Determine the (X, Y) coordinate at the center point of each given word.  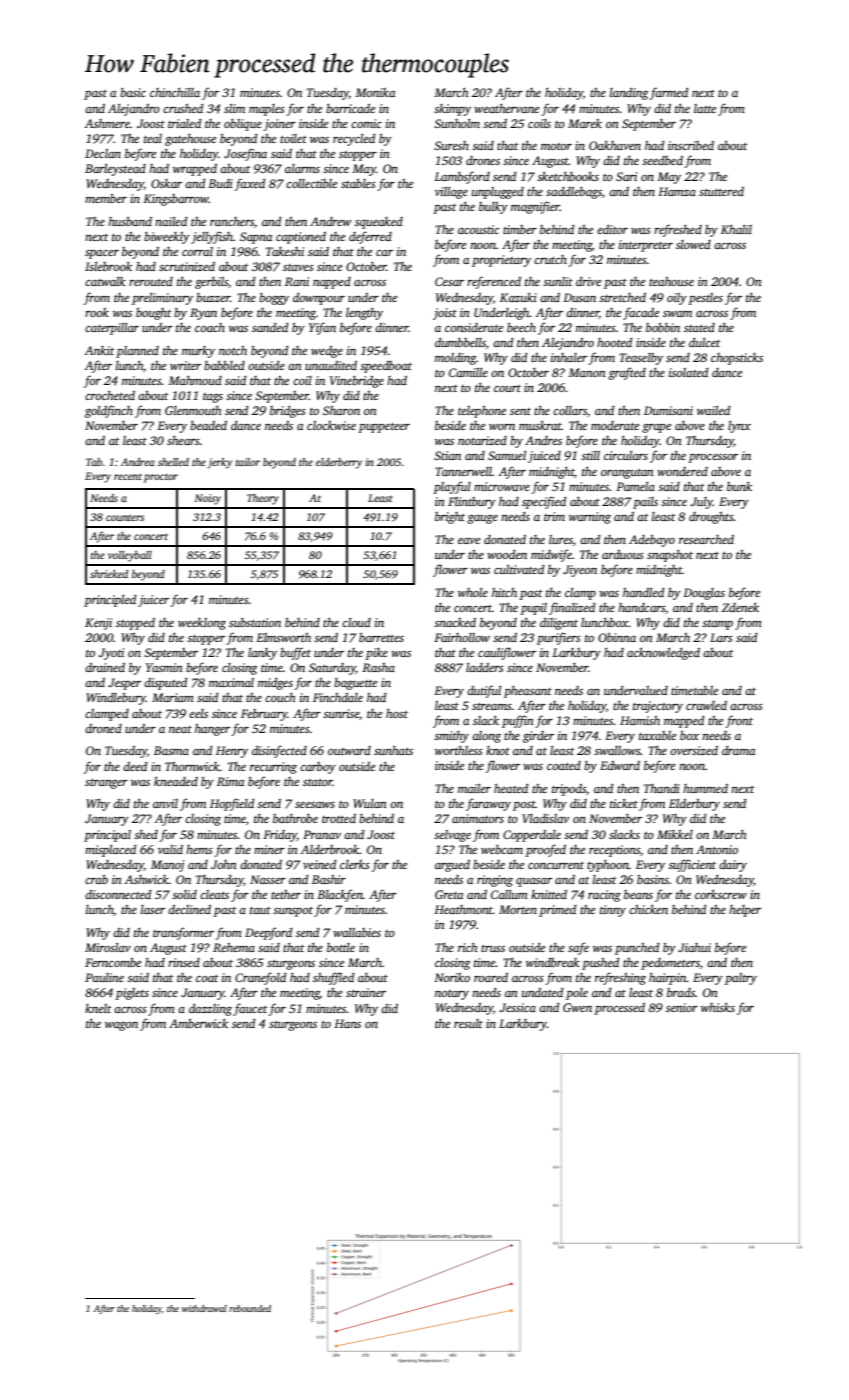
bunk (739, 486)
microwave (502, 486)
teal (153, 138)
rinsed (184, 962)
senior (682, 1007)
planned (137, 352)
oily (677, 299)
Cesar (449, 281)
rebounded (250, 1308)
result (468, 1023)
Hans (347, 1023)
